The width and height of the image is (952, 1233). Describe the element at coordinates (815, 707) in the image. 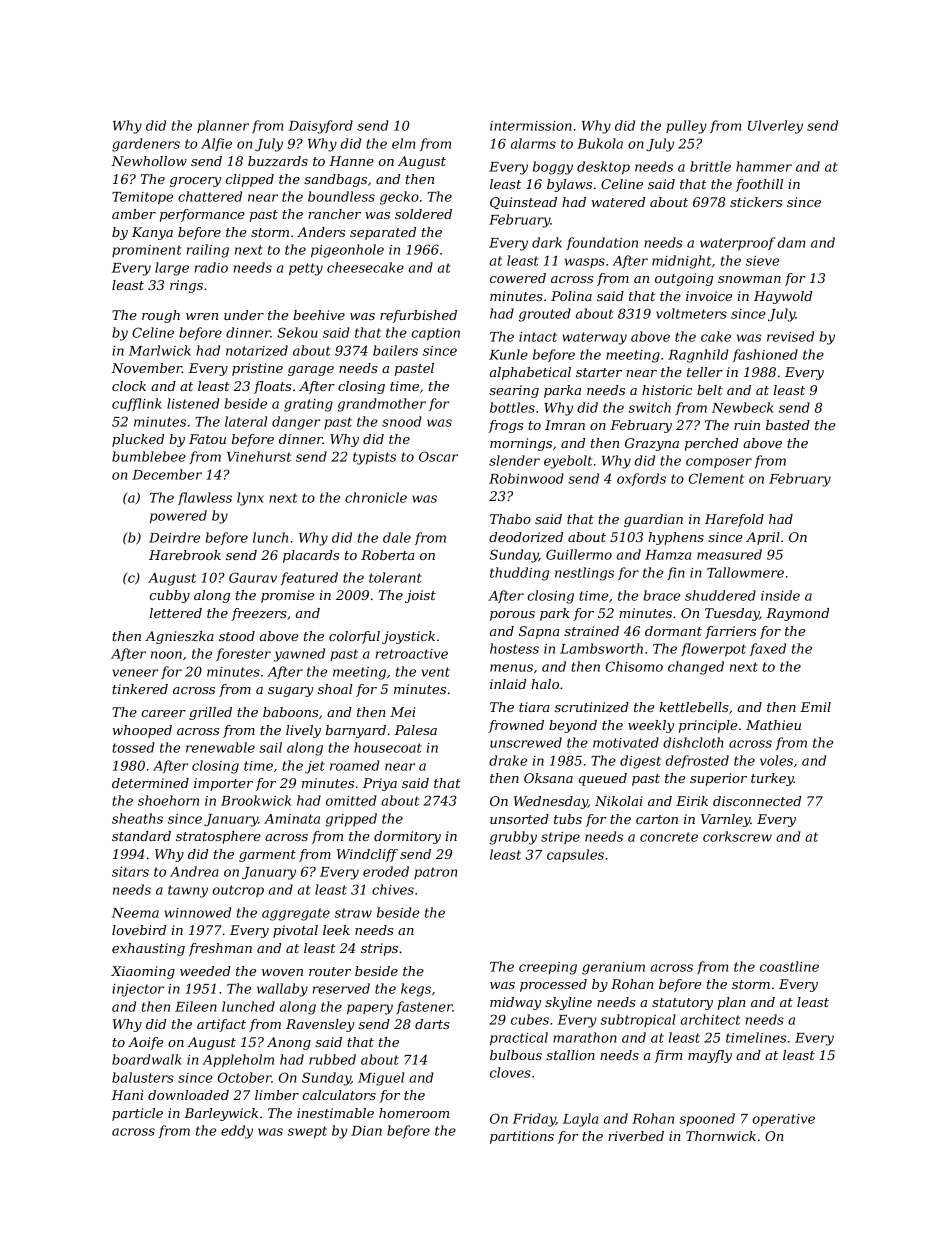

I see `Emil` at that location.
